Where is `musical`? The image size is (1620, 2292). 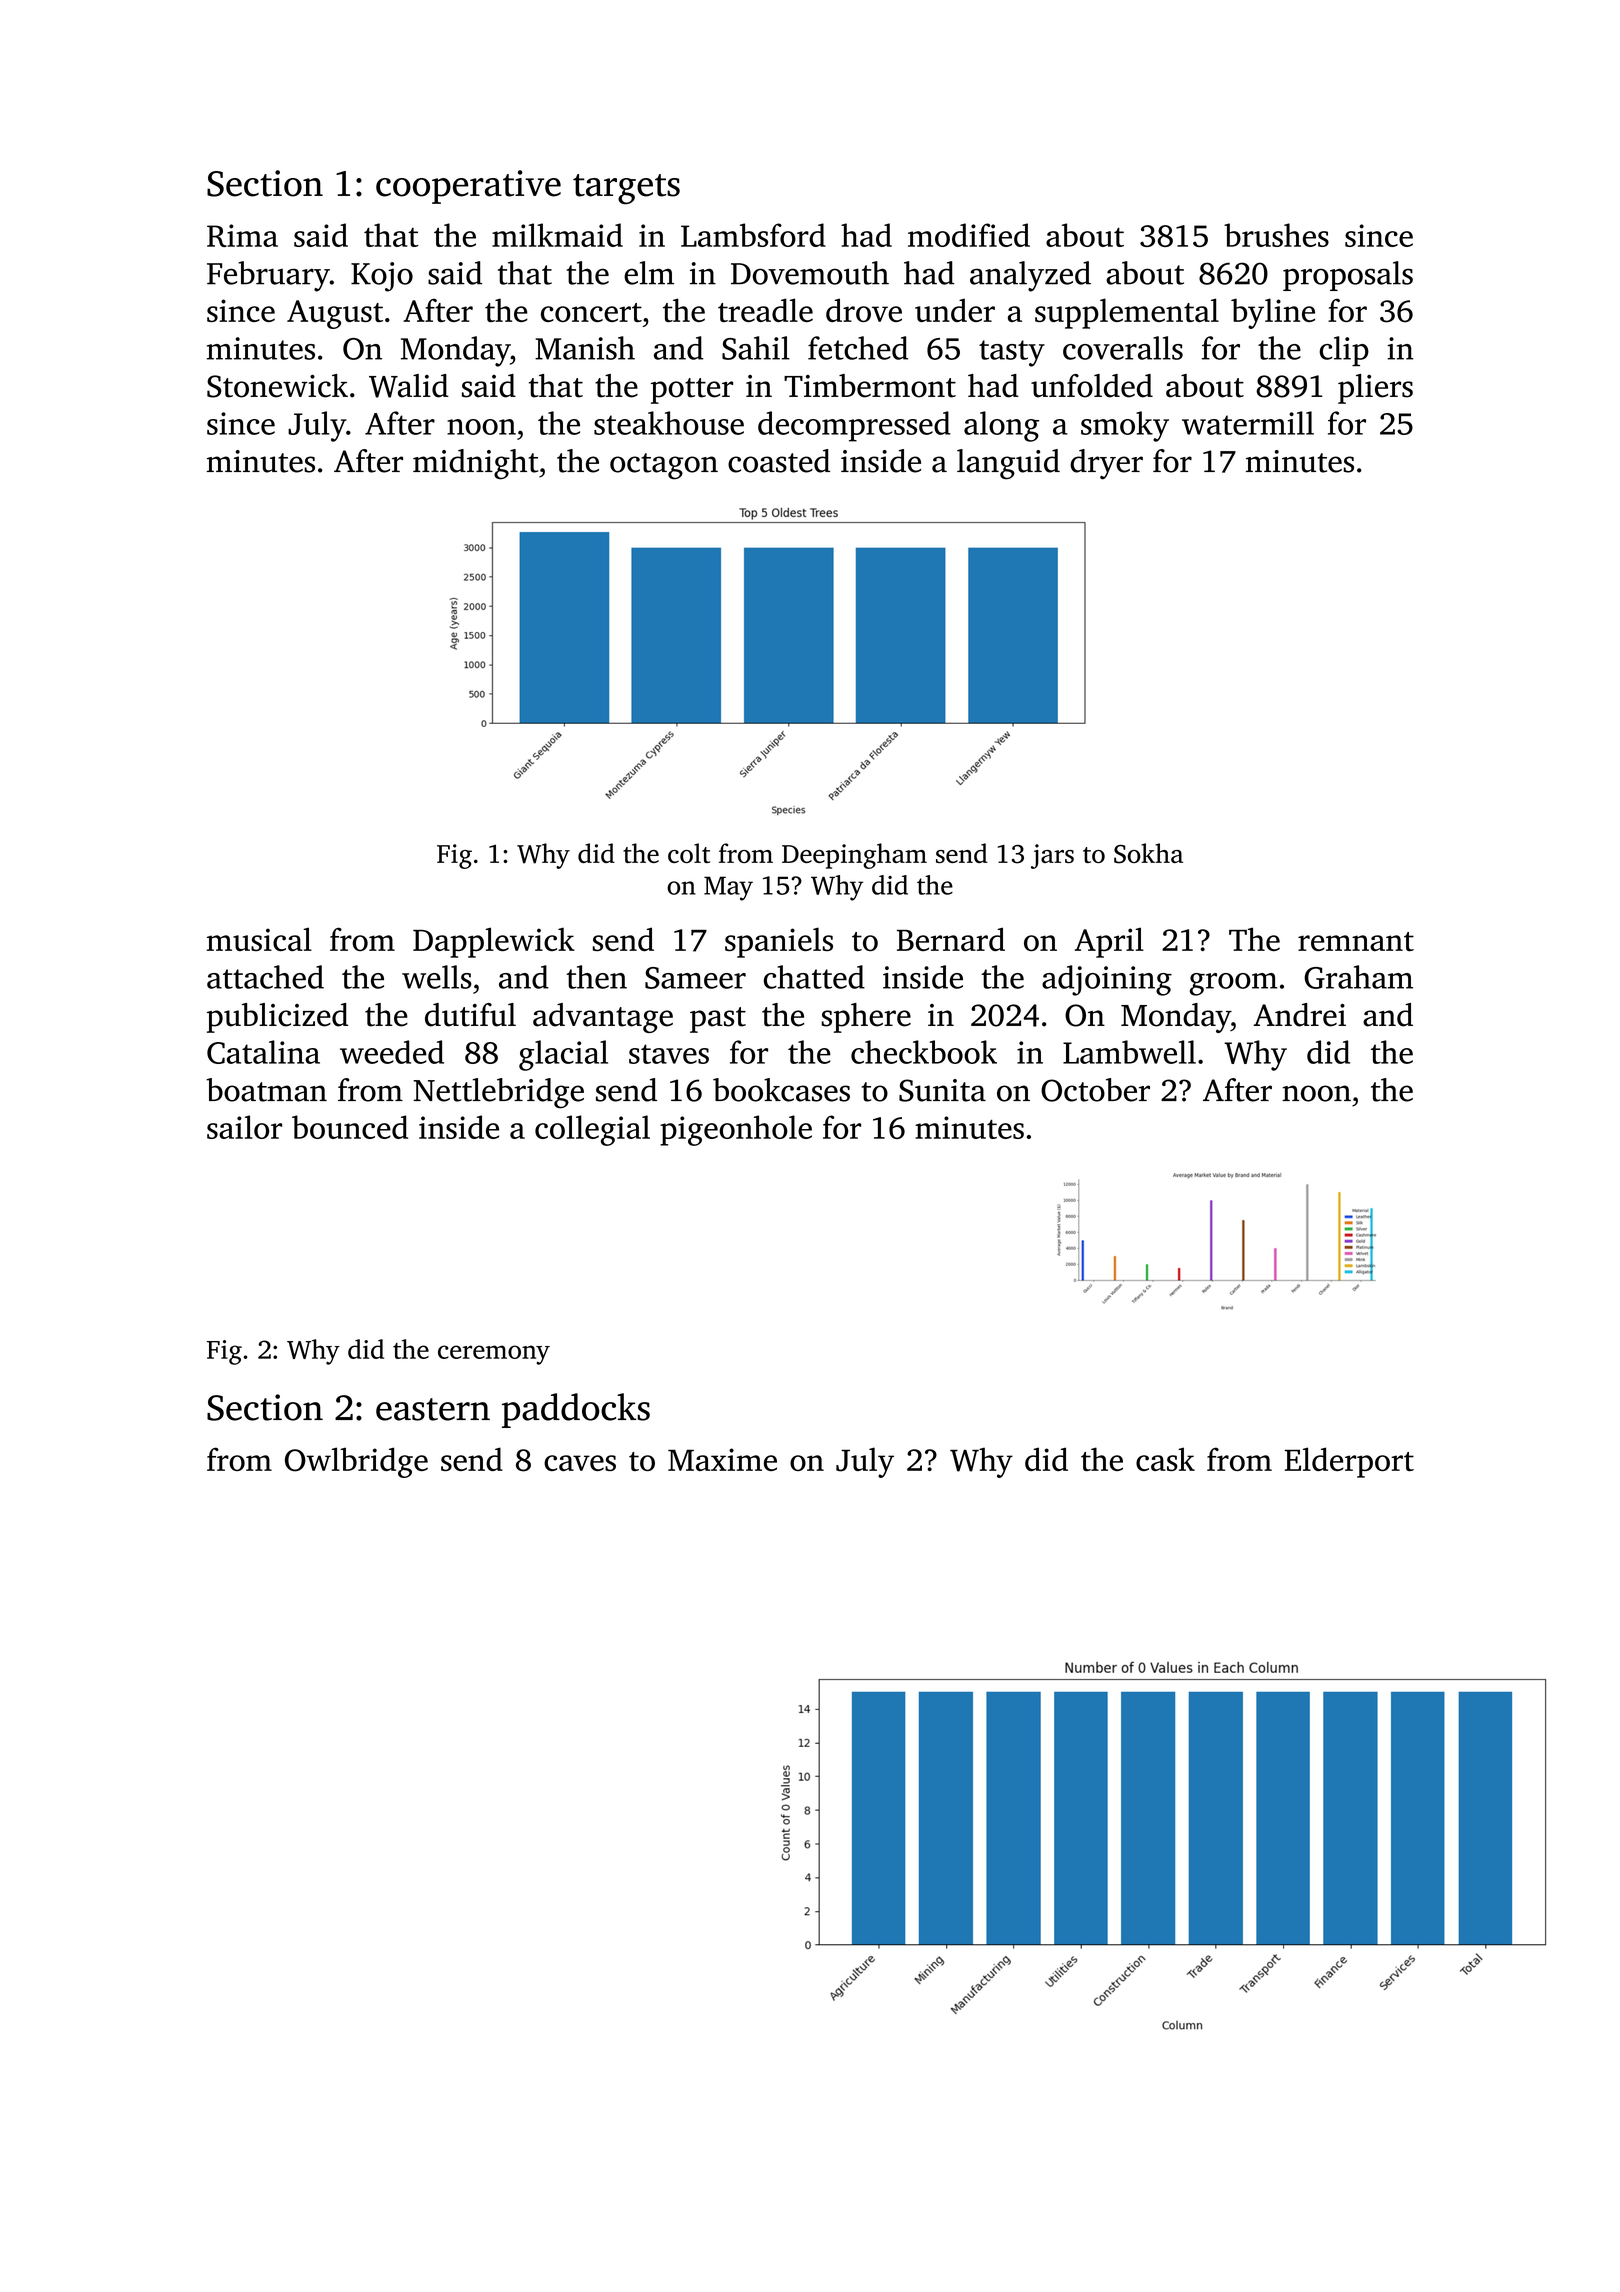 musical is located at coordinates (259, 939).
